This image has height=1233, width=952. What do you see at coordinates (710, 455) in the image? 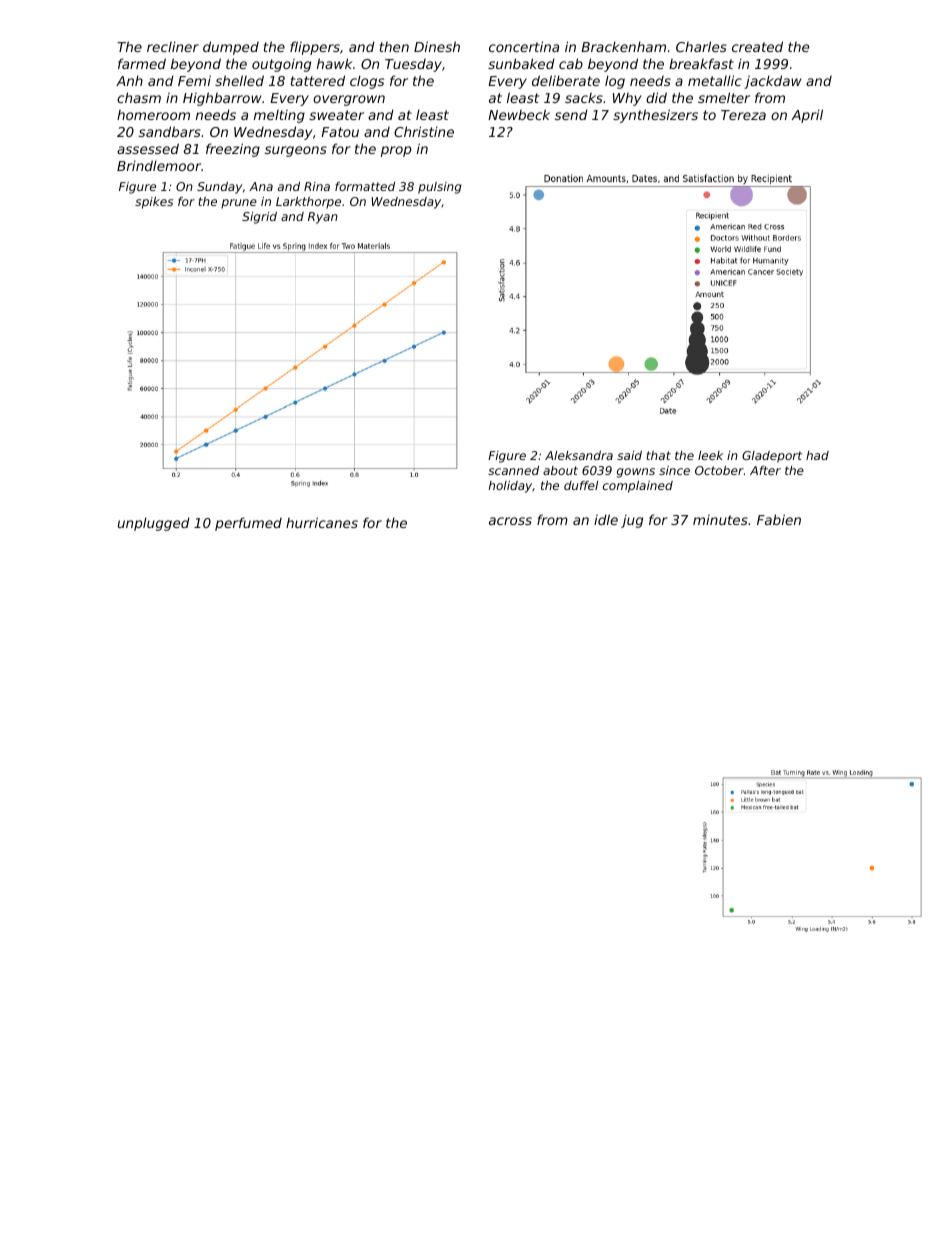
I see `leek` at bounding box center [710, 455].
